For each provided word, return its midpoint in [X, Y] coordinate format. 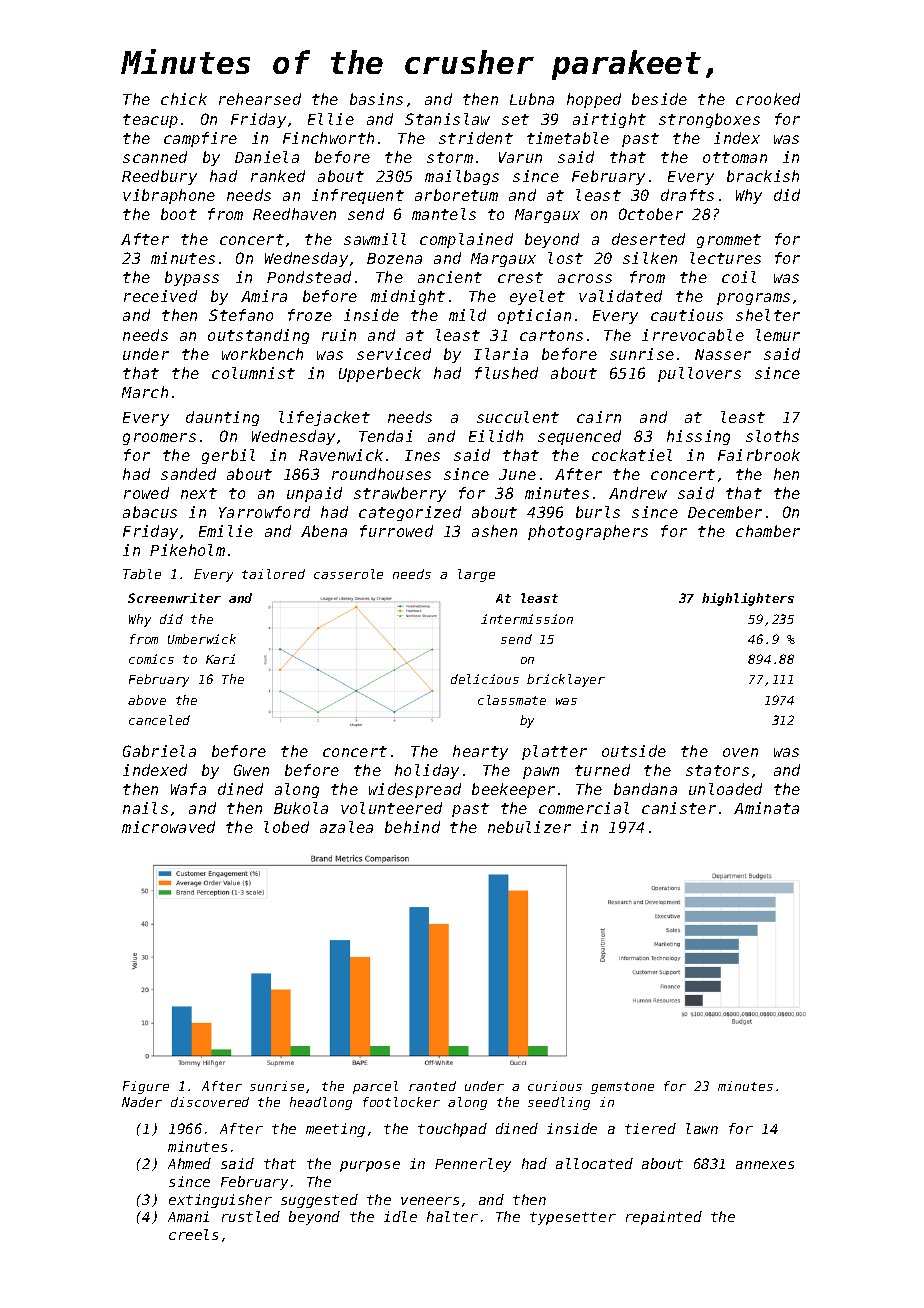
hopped [594, 100]
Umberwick [202, 639]
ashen [494, 531]
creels [193, 1234]
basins [376, 99]
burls [598, 512]
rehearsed [260, 99]
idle [400, 1216]
